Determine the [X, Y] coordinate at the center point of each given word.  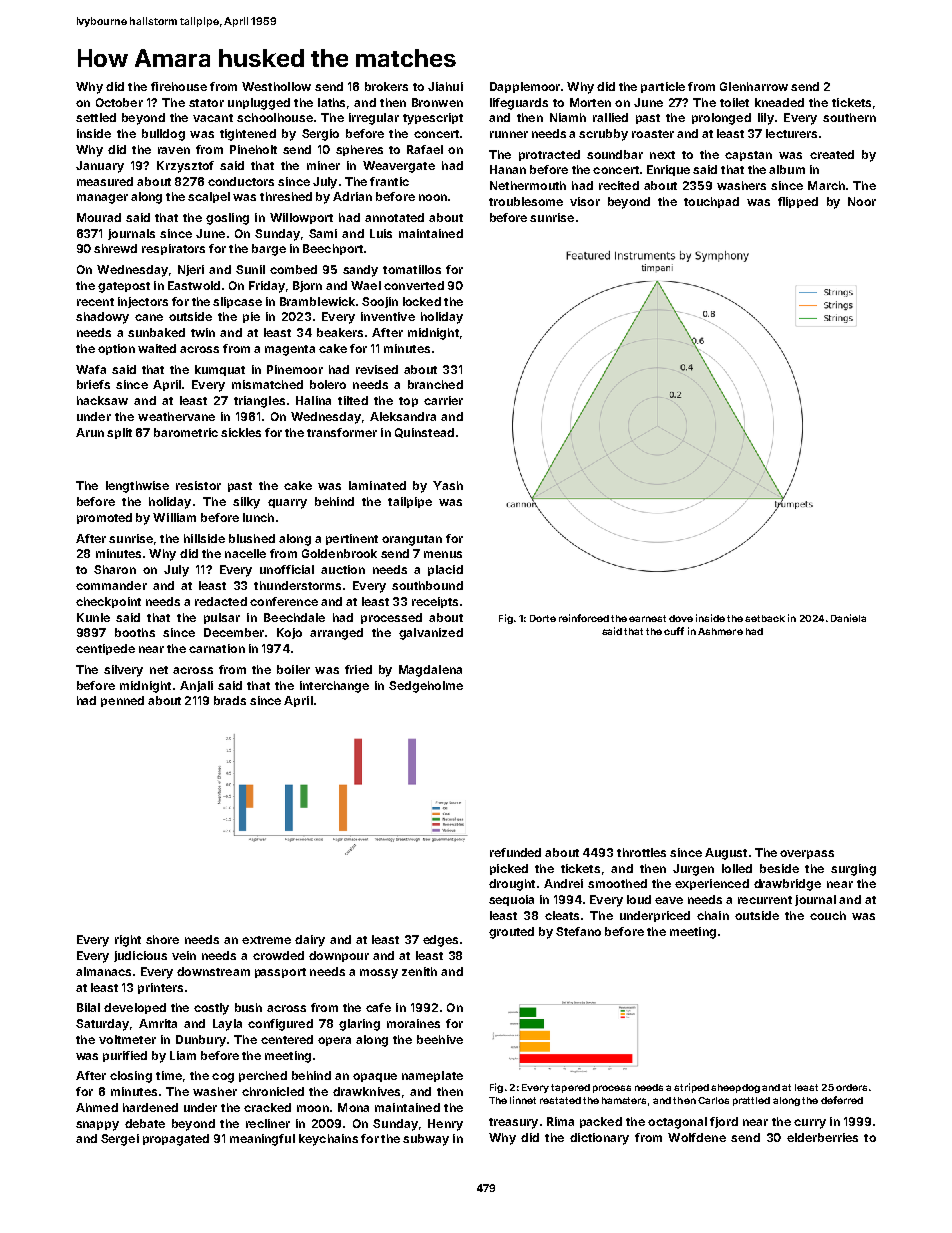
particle [663, 87]
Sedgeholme [426, 687]
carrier [443, 400]
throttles [641, 852]
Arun [90, 432]
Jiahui [445, 86]
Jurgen [693, 870]
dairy [310, 941]
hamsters [624, 1100]
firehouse [179, 86]
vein [184, 955]
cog [223, 1078]
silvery [123, 671]
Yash [448, 485]
